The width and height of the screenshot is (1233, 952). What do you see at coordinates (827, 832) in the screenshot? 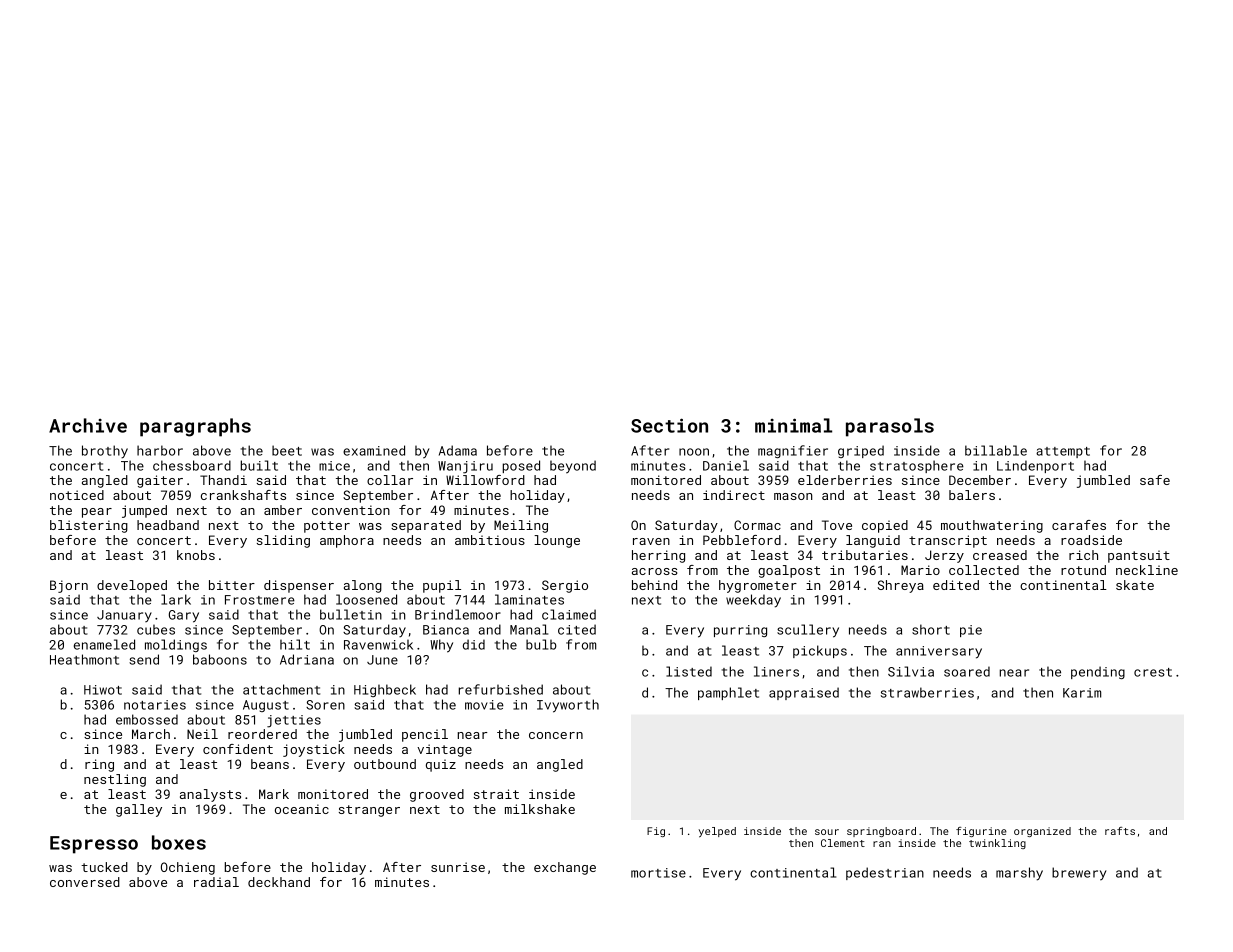
I see `sour` at bounding box center [827, 832].
